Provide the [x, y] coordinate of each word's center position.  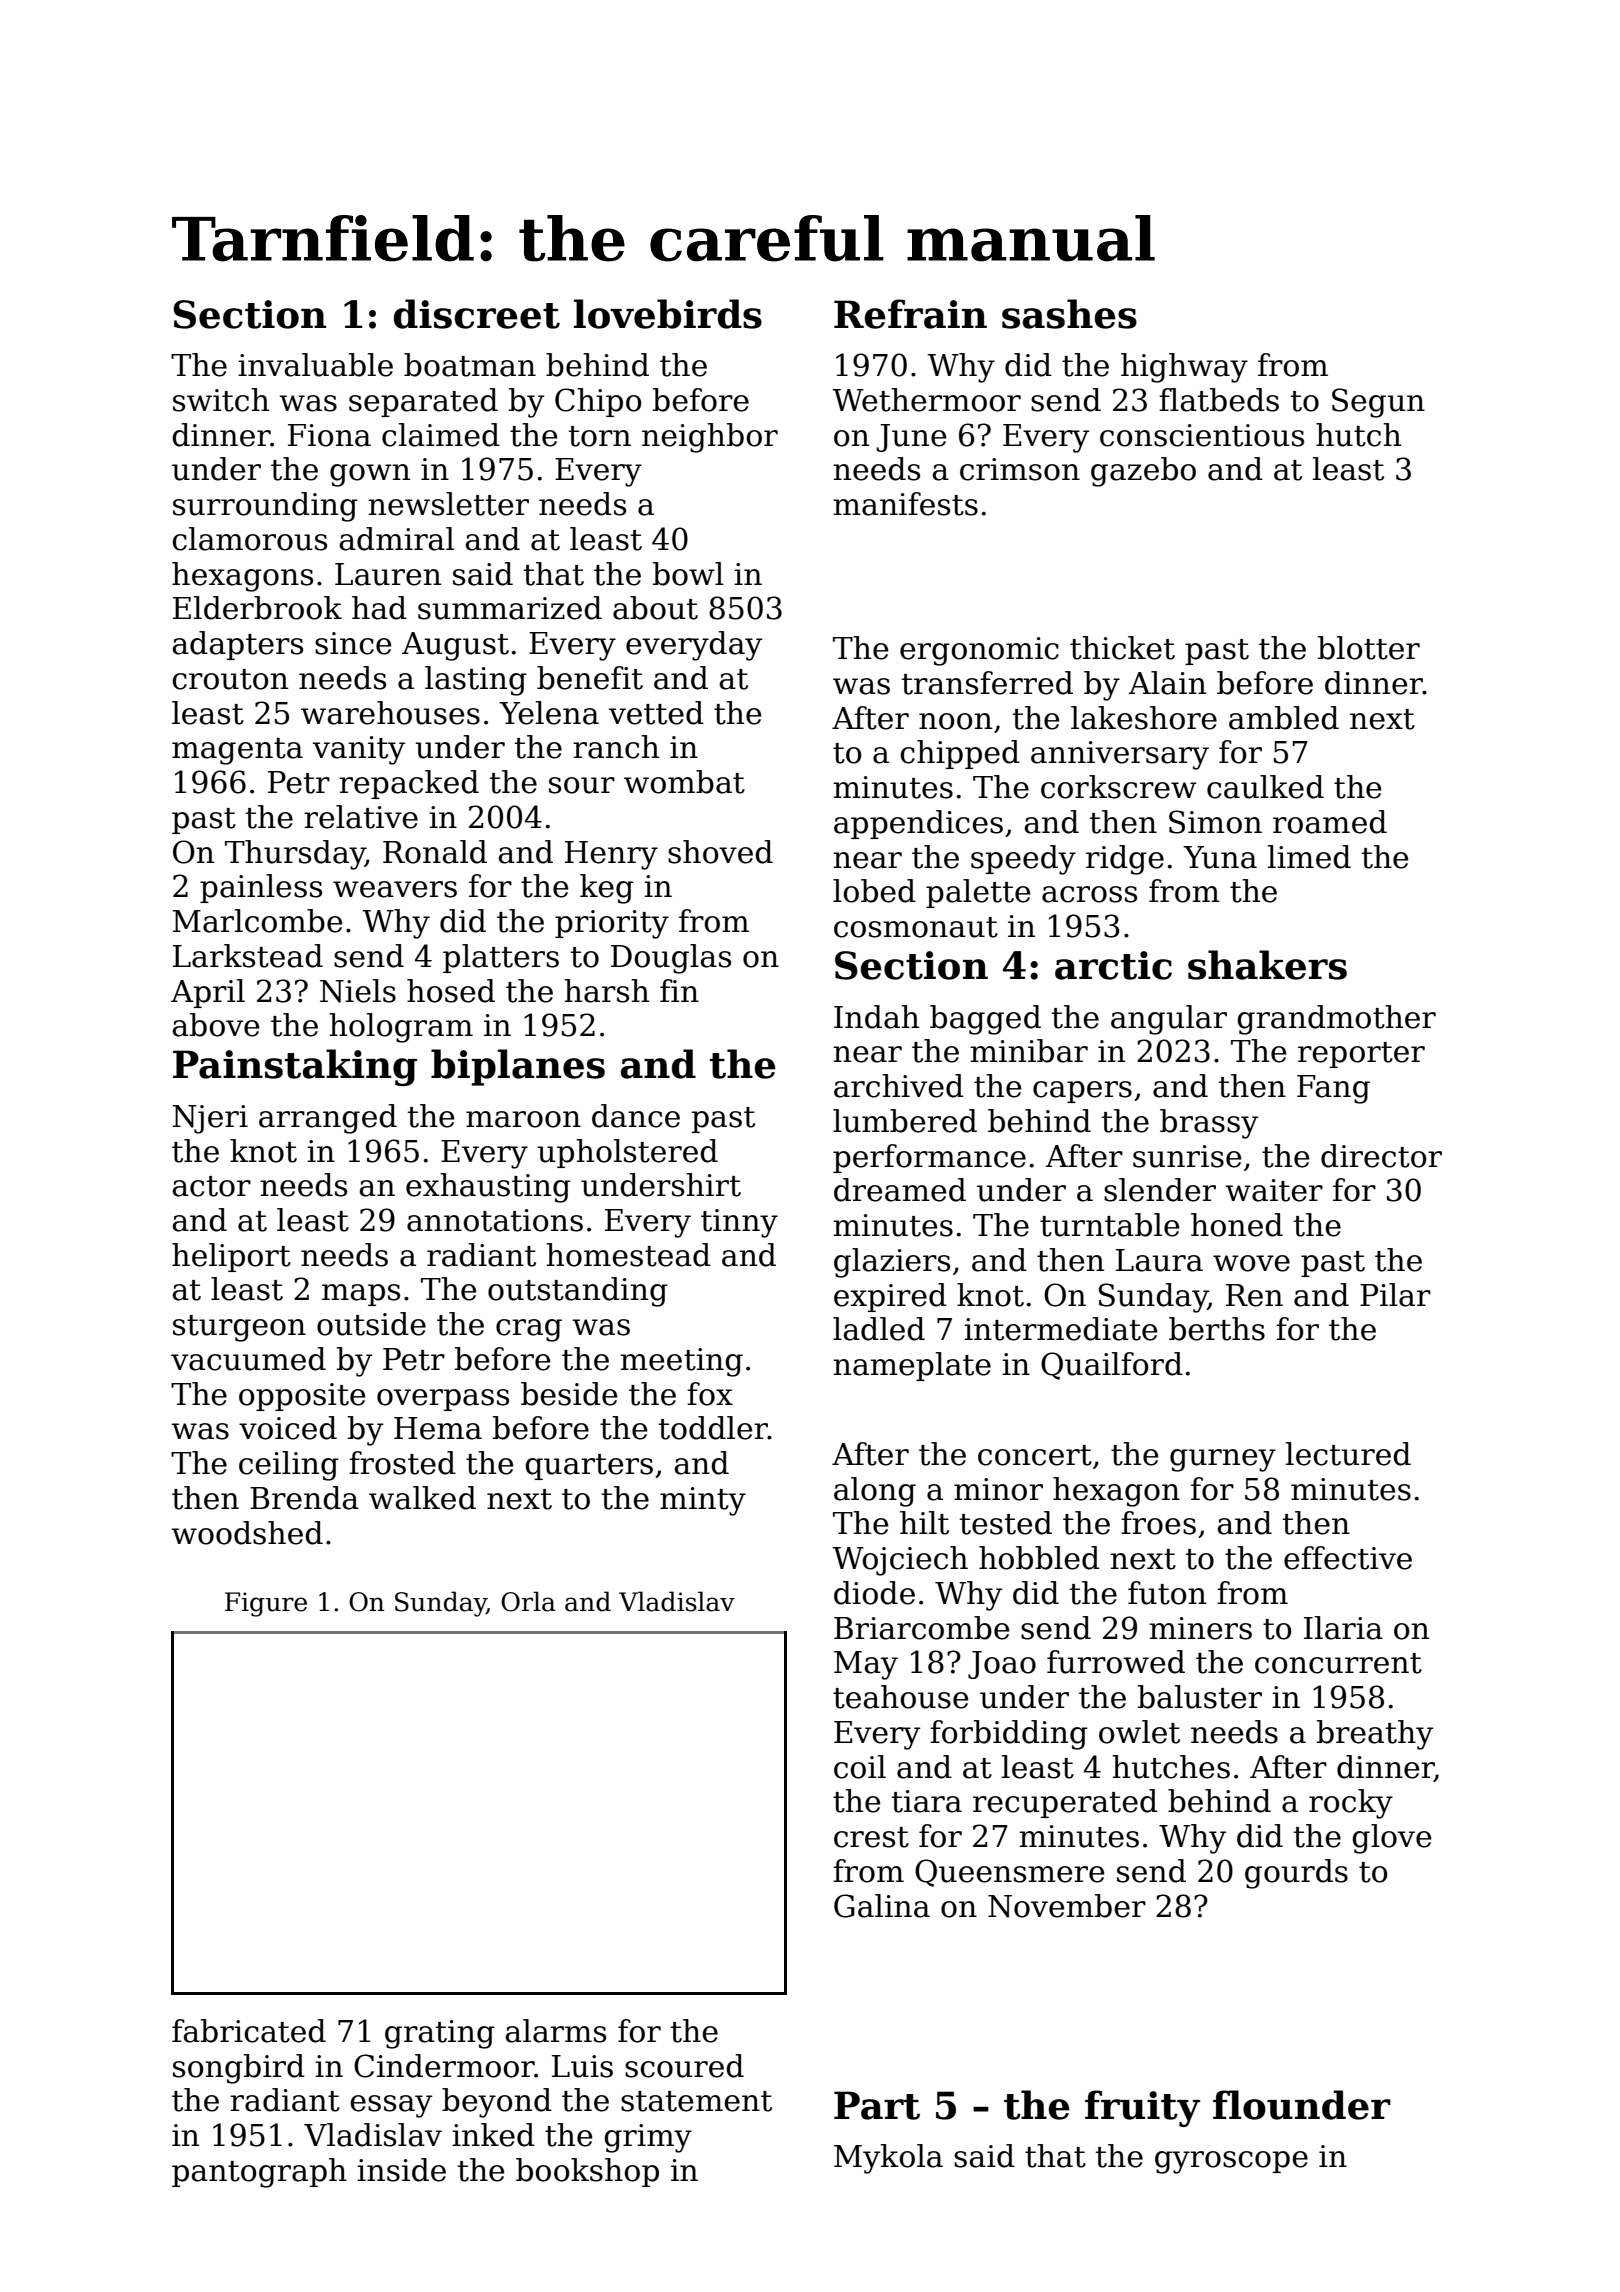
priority [612, 924]
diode [874, 1593]
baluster [1200, 1697]
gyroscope [1231, 2162]
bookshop [587, 2172]
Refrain [910, 314]
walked [422, 1498]
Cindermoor [444, 2066]
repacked [409, 784]
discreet [477, 314]
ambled [1284, 718]
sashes [1069, 314]
